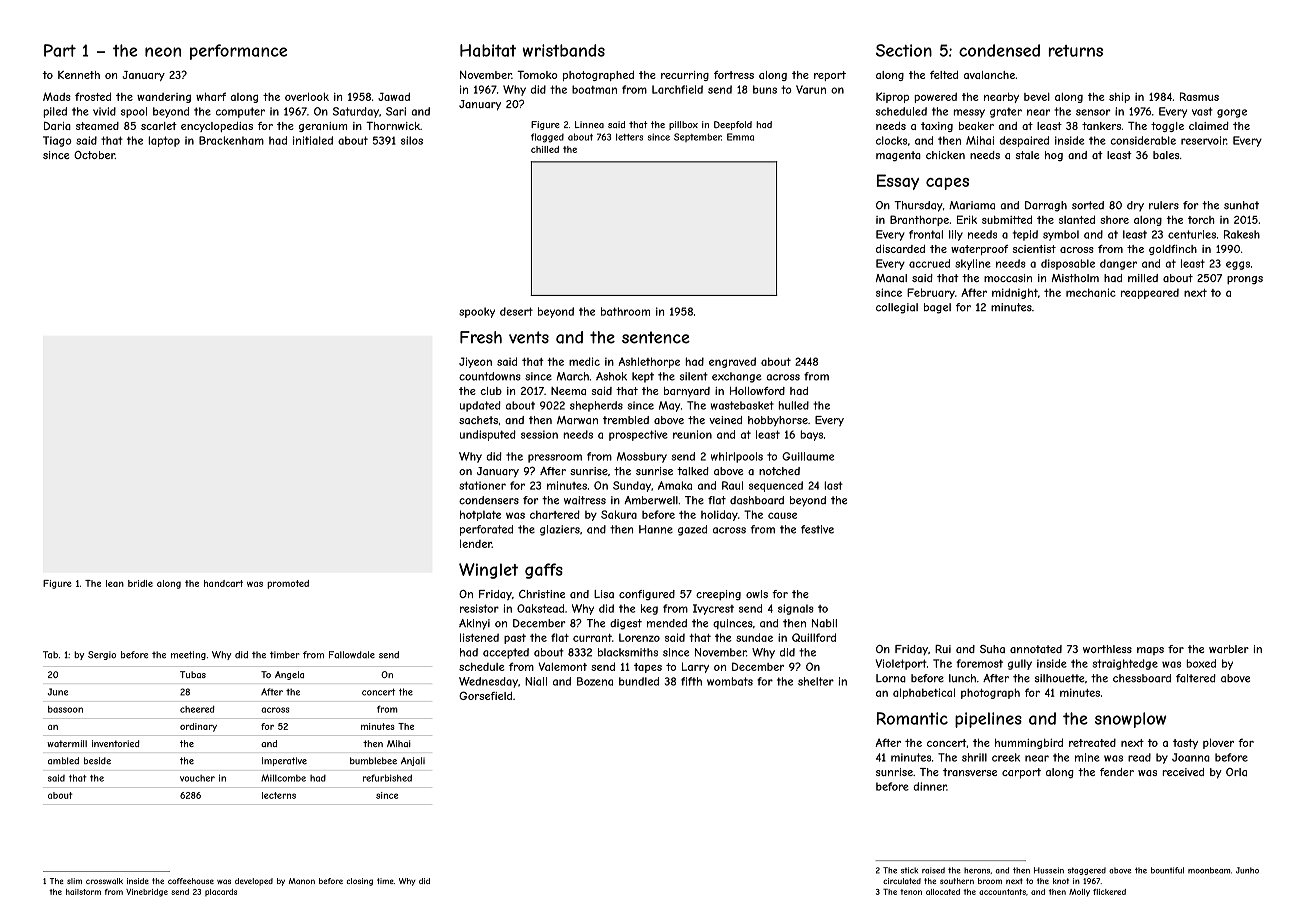 Image resolution: width=1308 pixels, height=924 pixels. I want to click on wristbands, so click(564, 50).
